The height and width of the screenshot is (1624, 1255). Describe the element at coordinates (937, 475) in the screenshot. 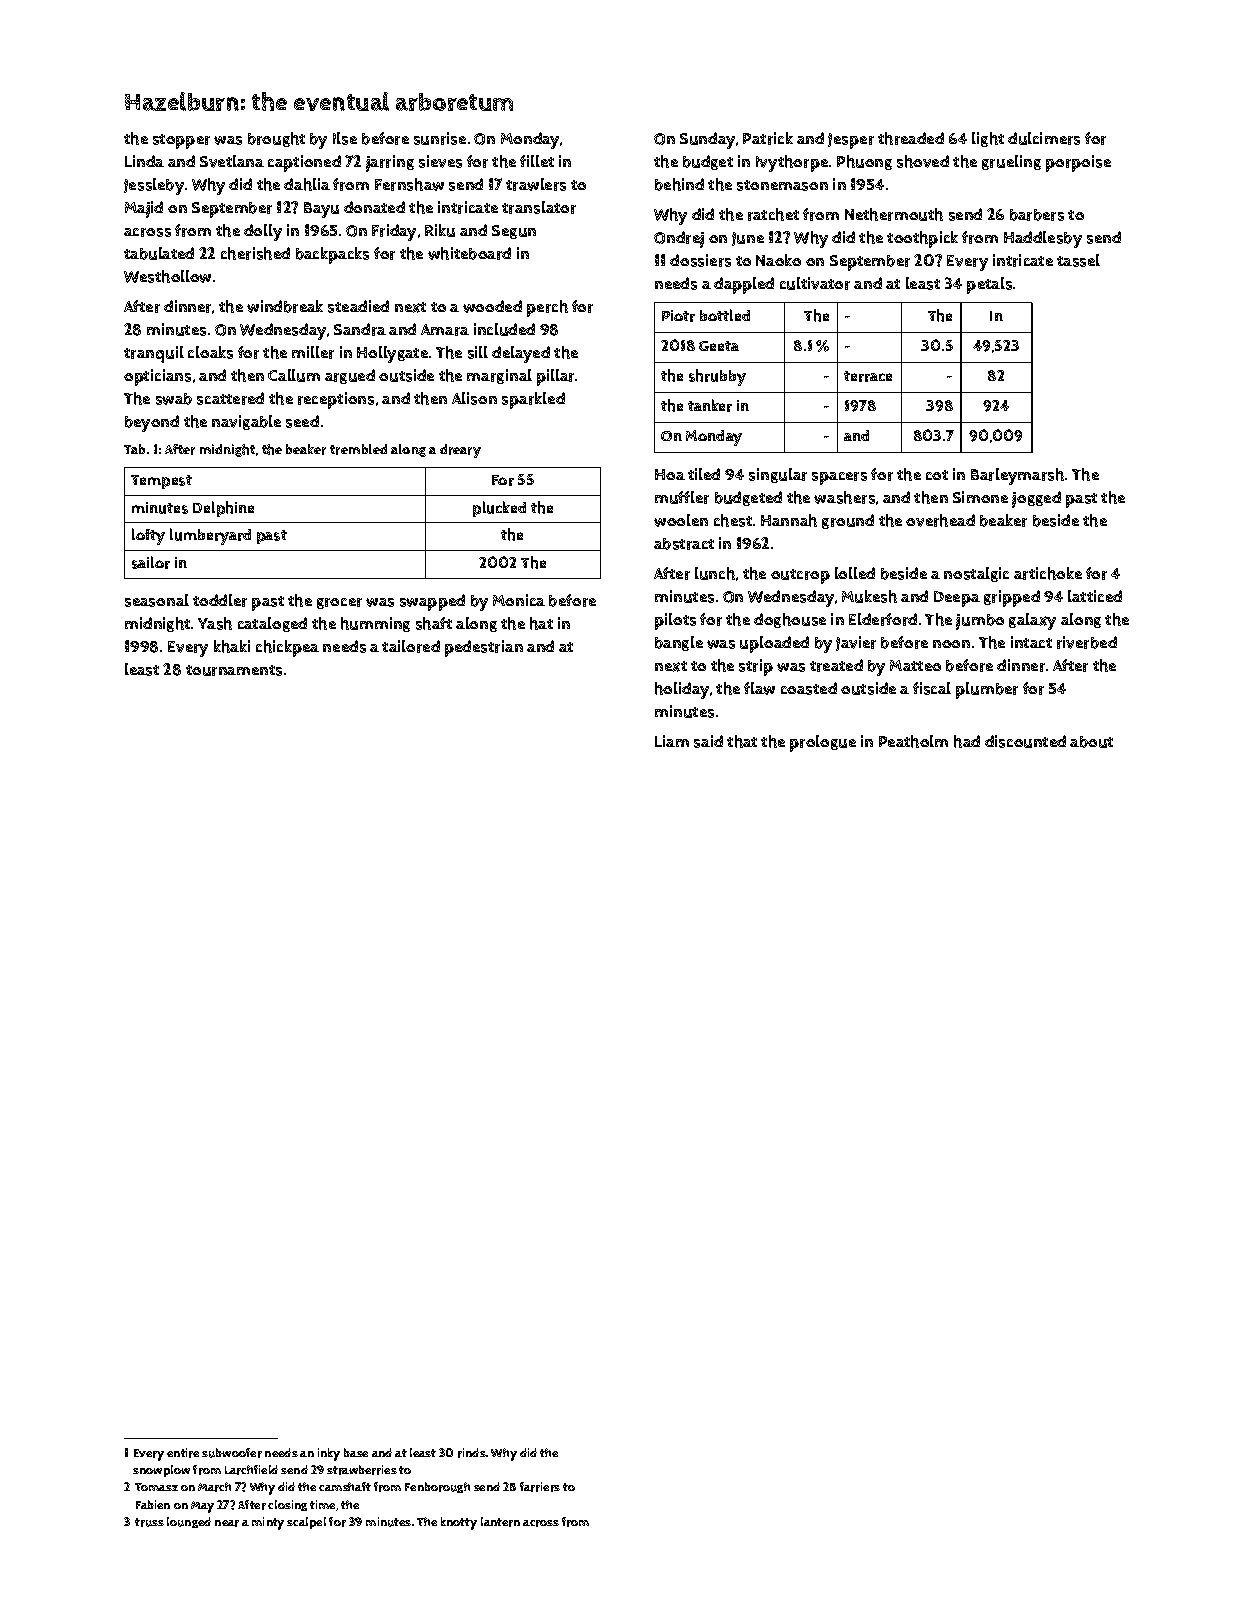

I see `cot` at that location.
